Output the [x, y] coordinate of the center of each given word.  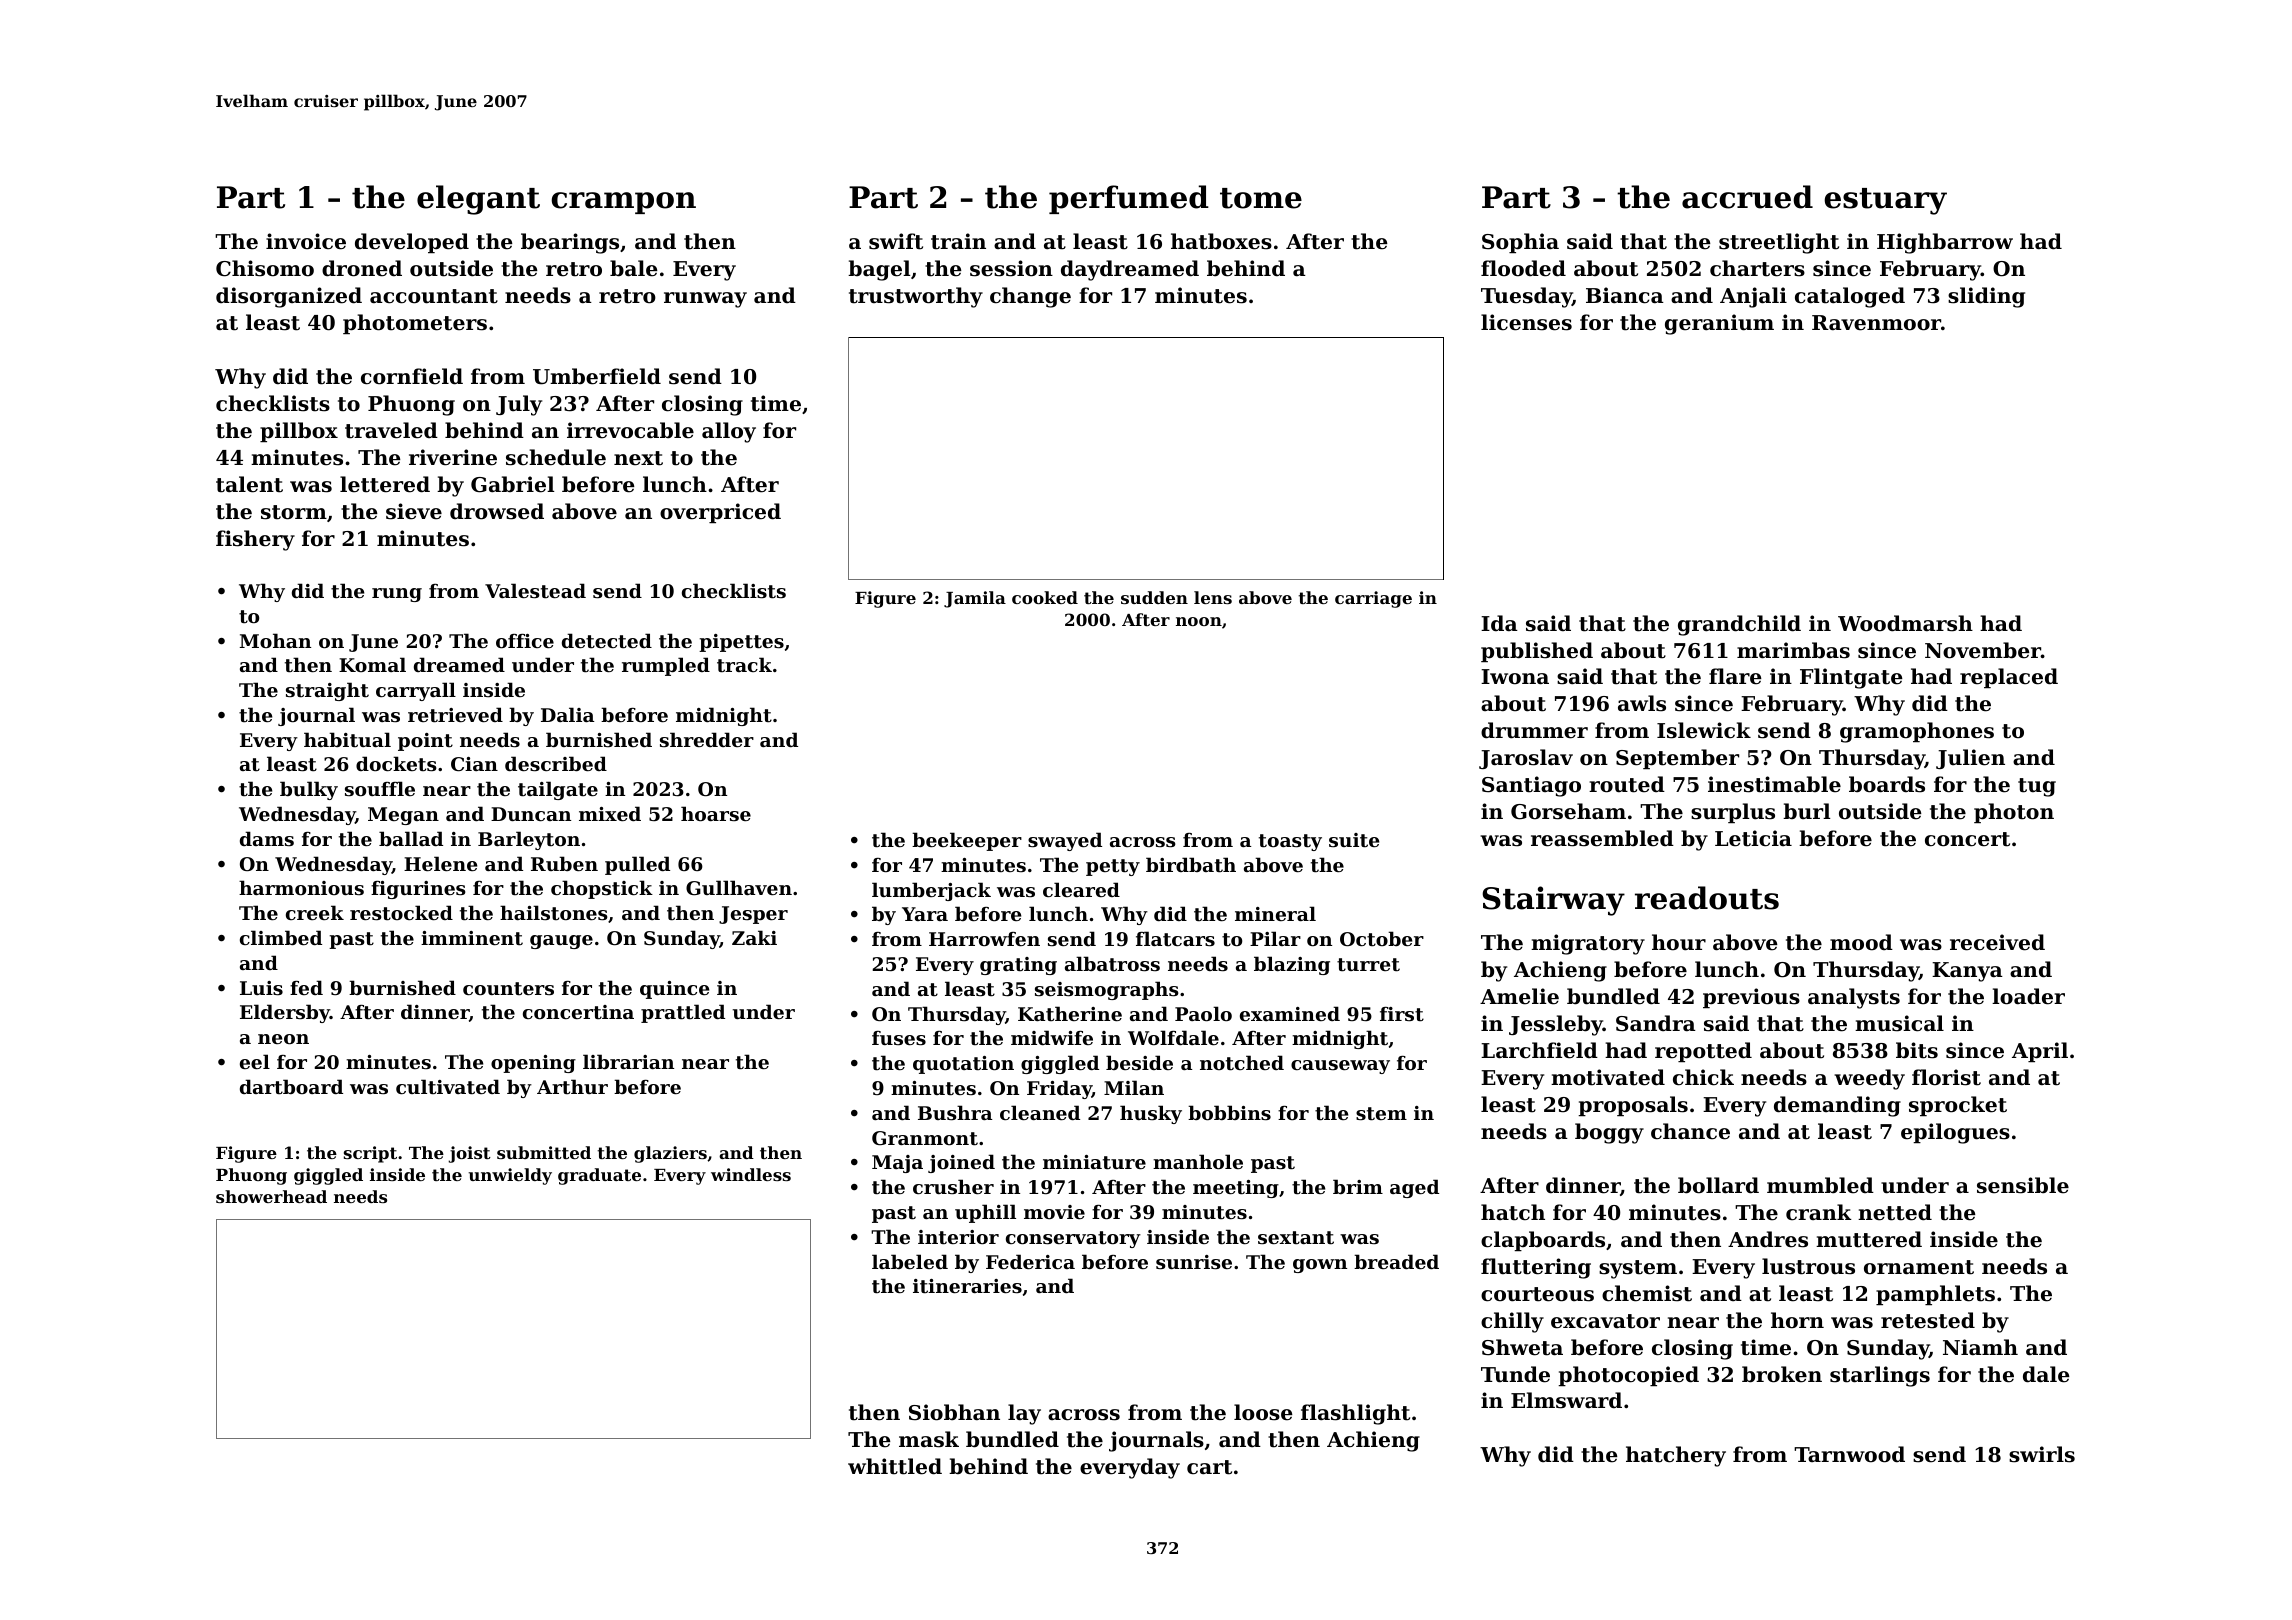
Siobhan [954, 1412]
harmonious [301, 887]
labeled [910, 1261]
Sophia [1520, 243]
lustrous [1808, 1266]
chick [1703, 1077]
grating [1018, 966]
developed [412, 243]
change [1030, 297]
